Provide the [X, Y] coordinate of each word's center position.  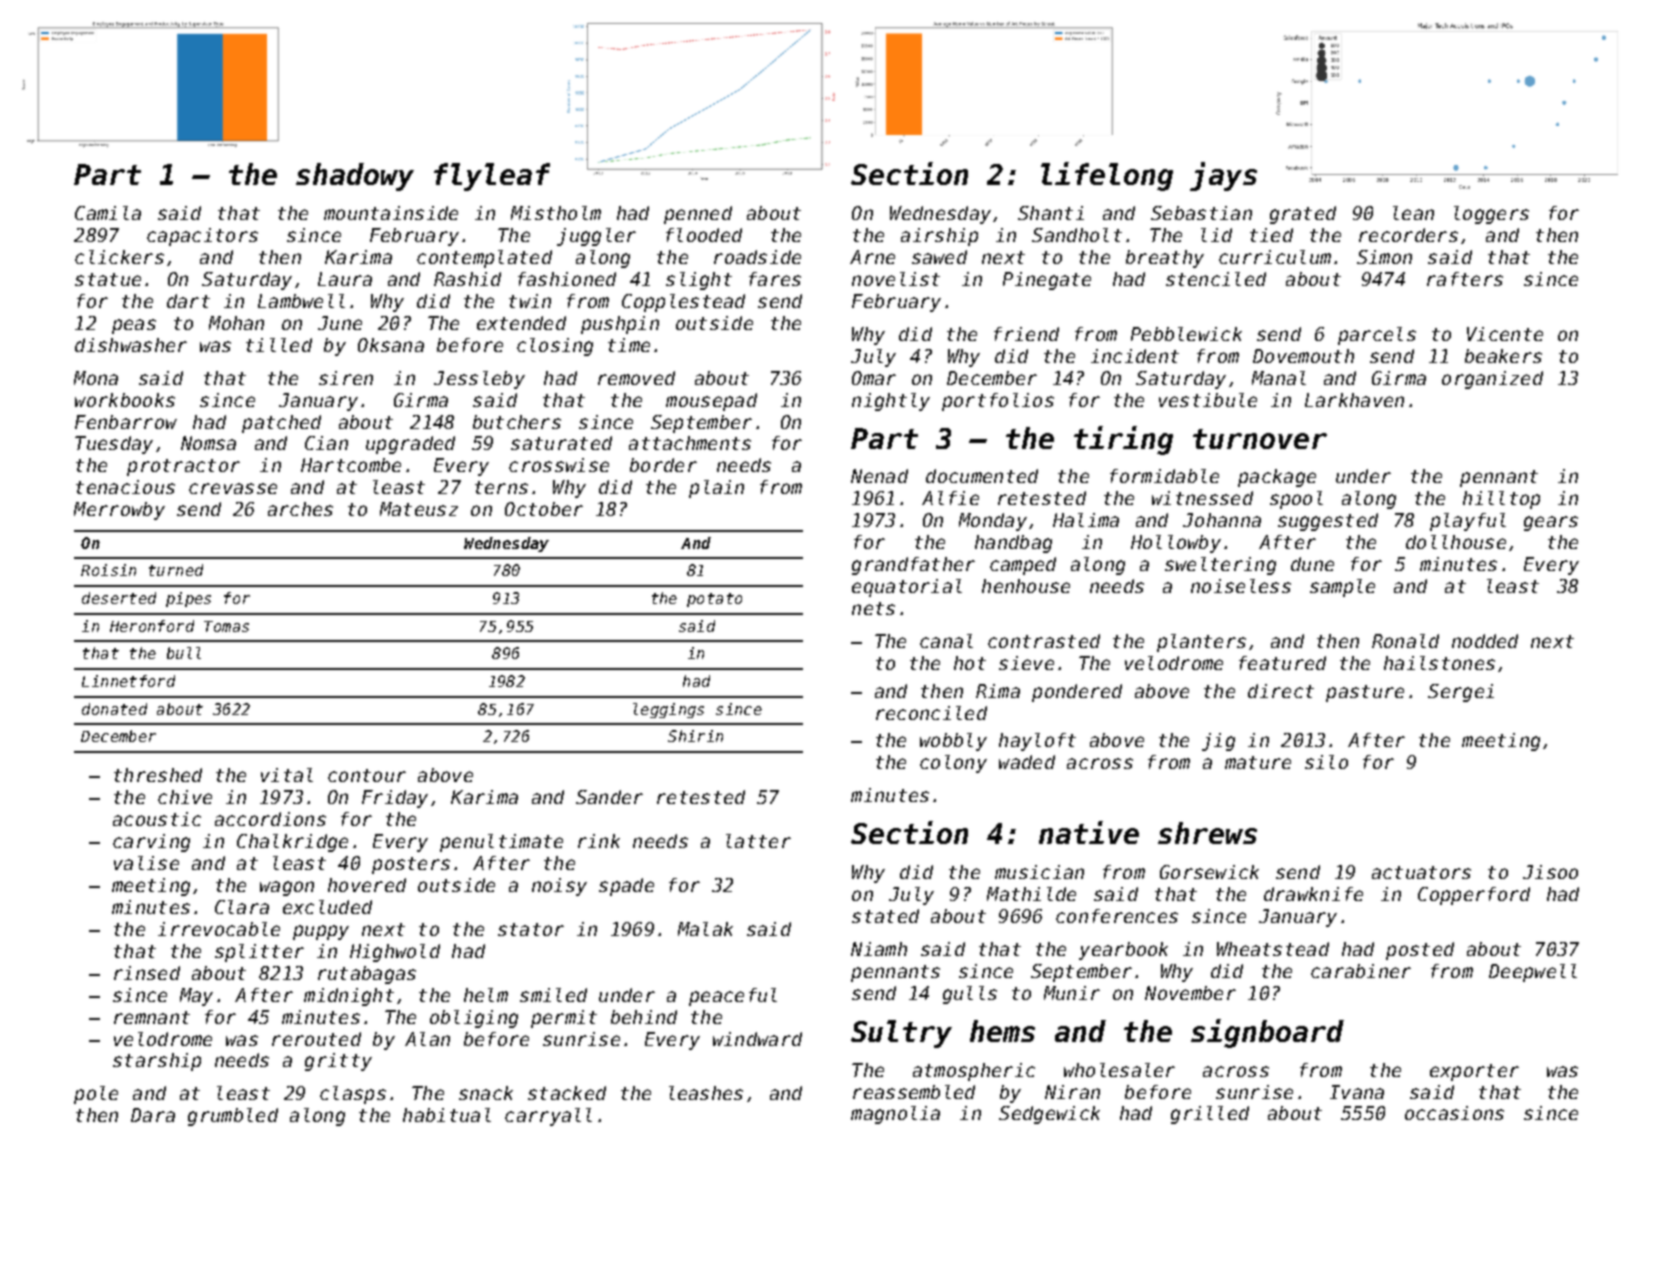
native [1089, 832]
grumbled [233, 1117]
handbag [1013, 544]
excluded [327, 907]
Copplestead [683, 303]
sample [1342, 588]
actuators [1421, 872]
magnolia [895, 1115]
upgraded [410, 445]
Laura [345, 279]
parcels [1377, 336]
